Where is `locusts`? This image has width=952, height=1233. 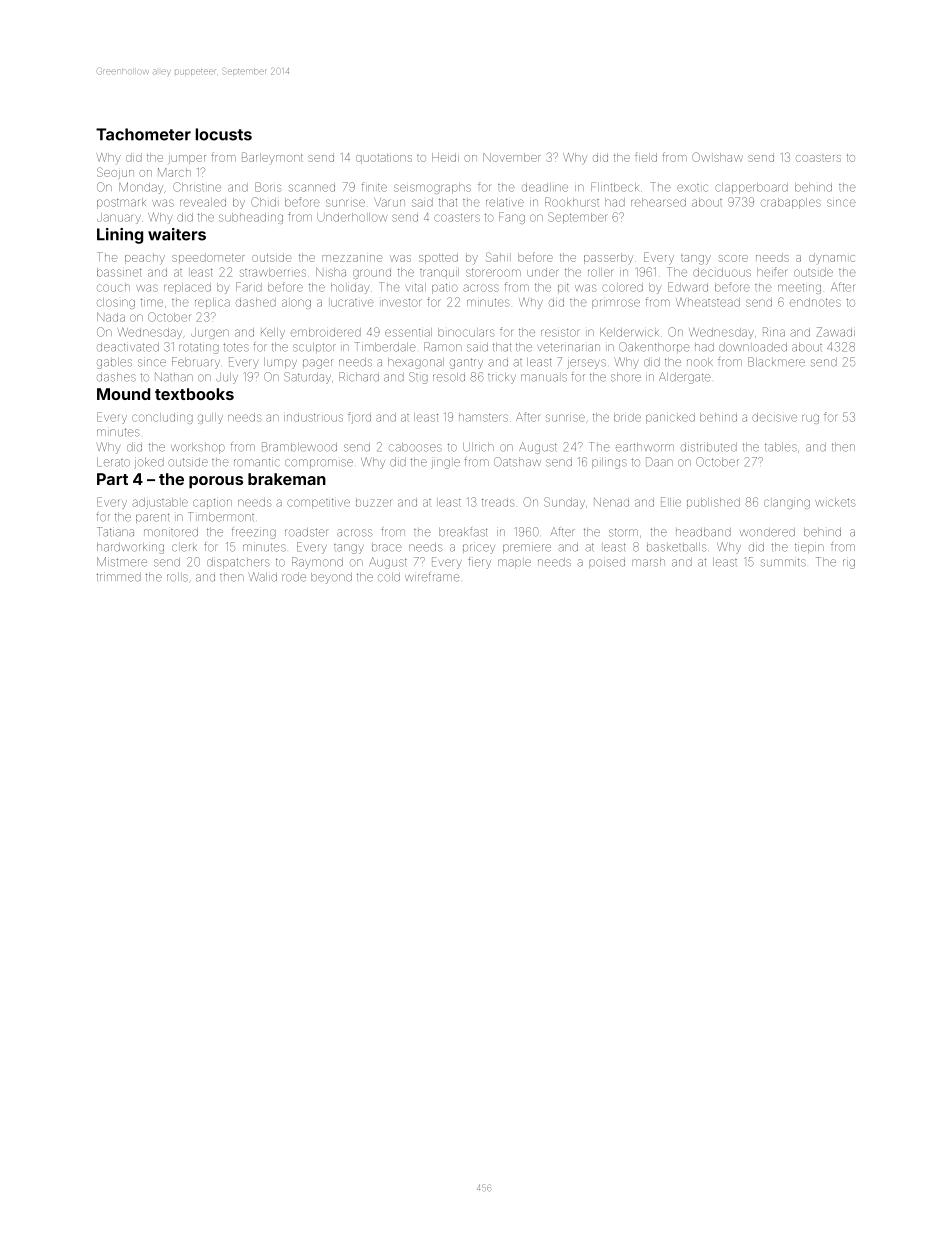
locusts is located at coordinates (224, 134).
